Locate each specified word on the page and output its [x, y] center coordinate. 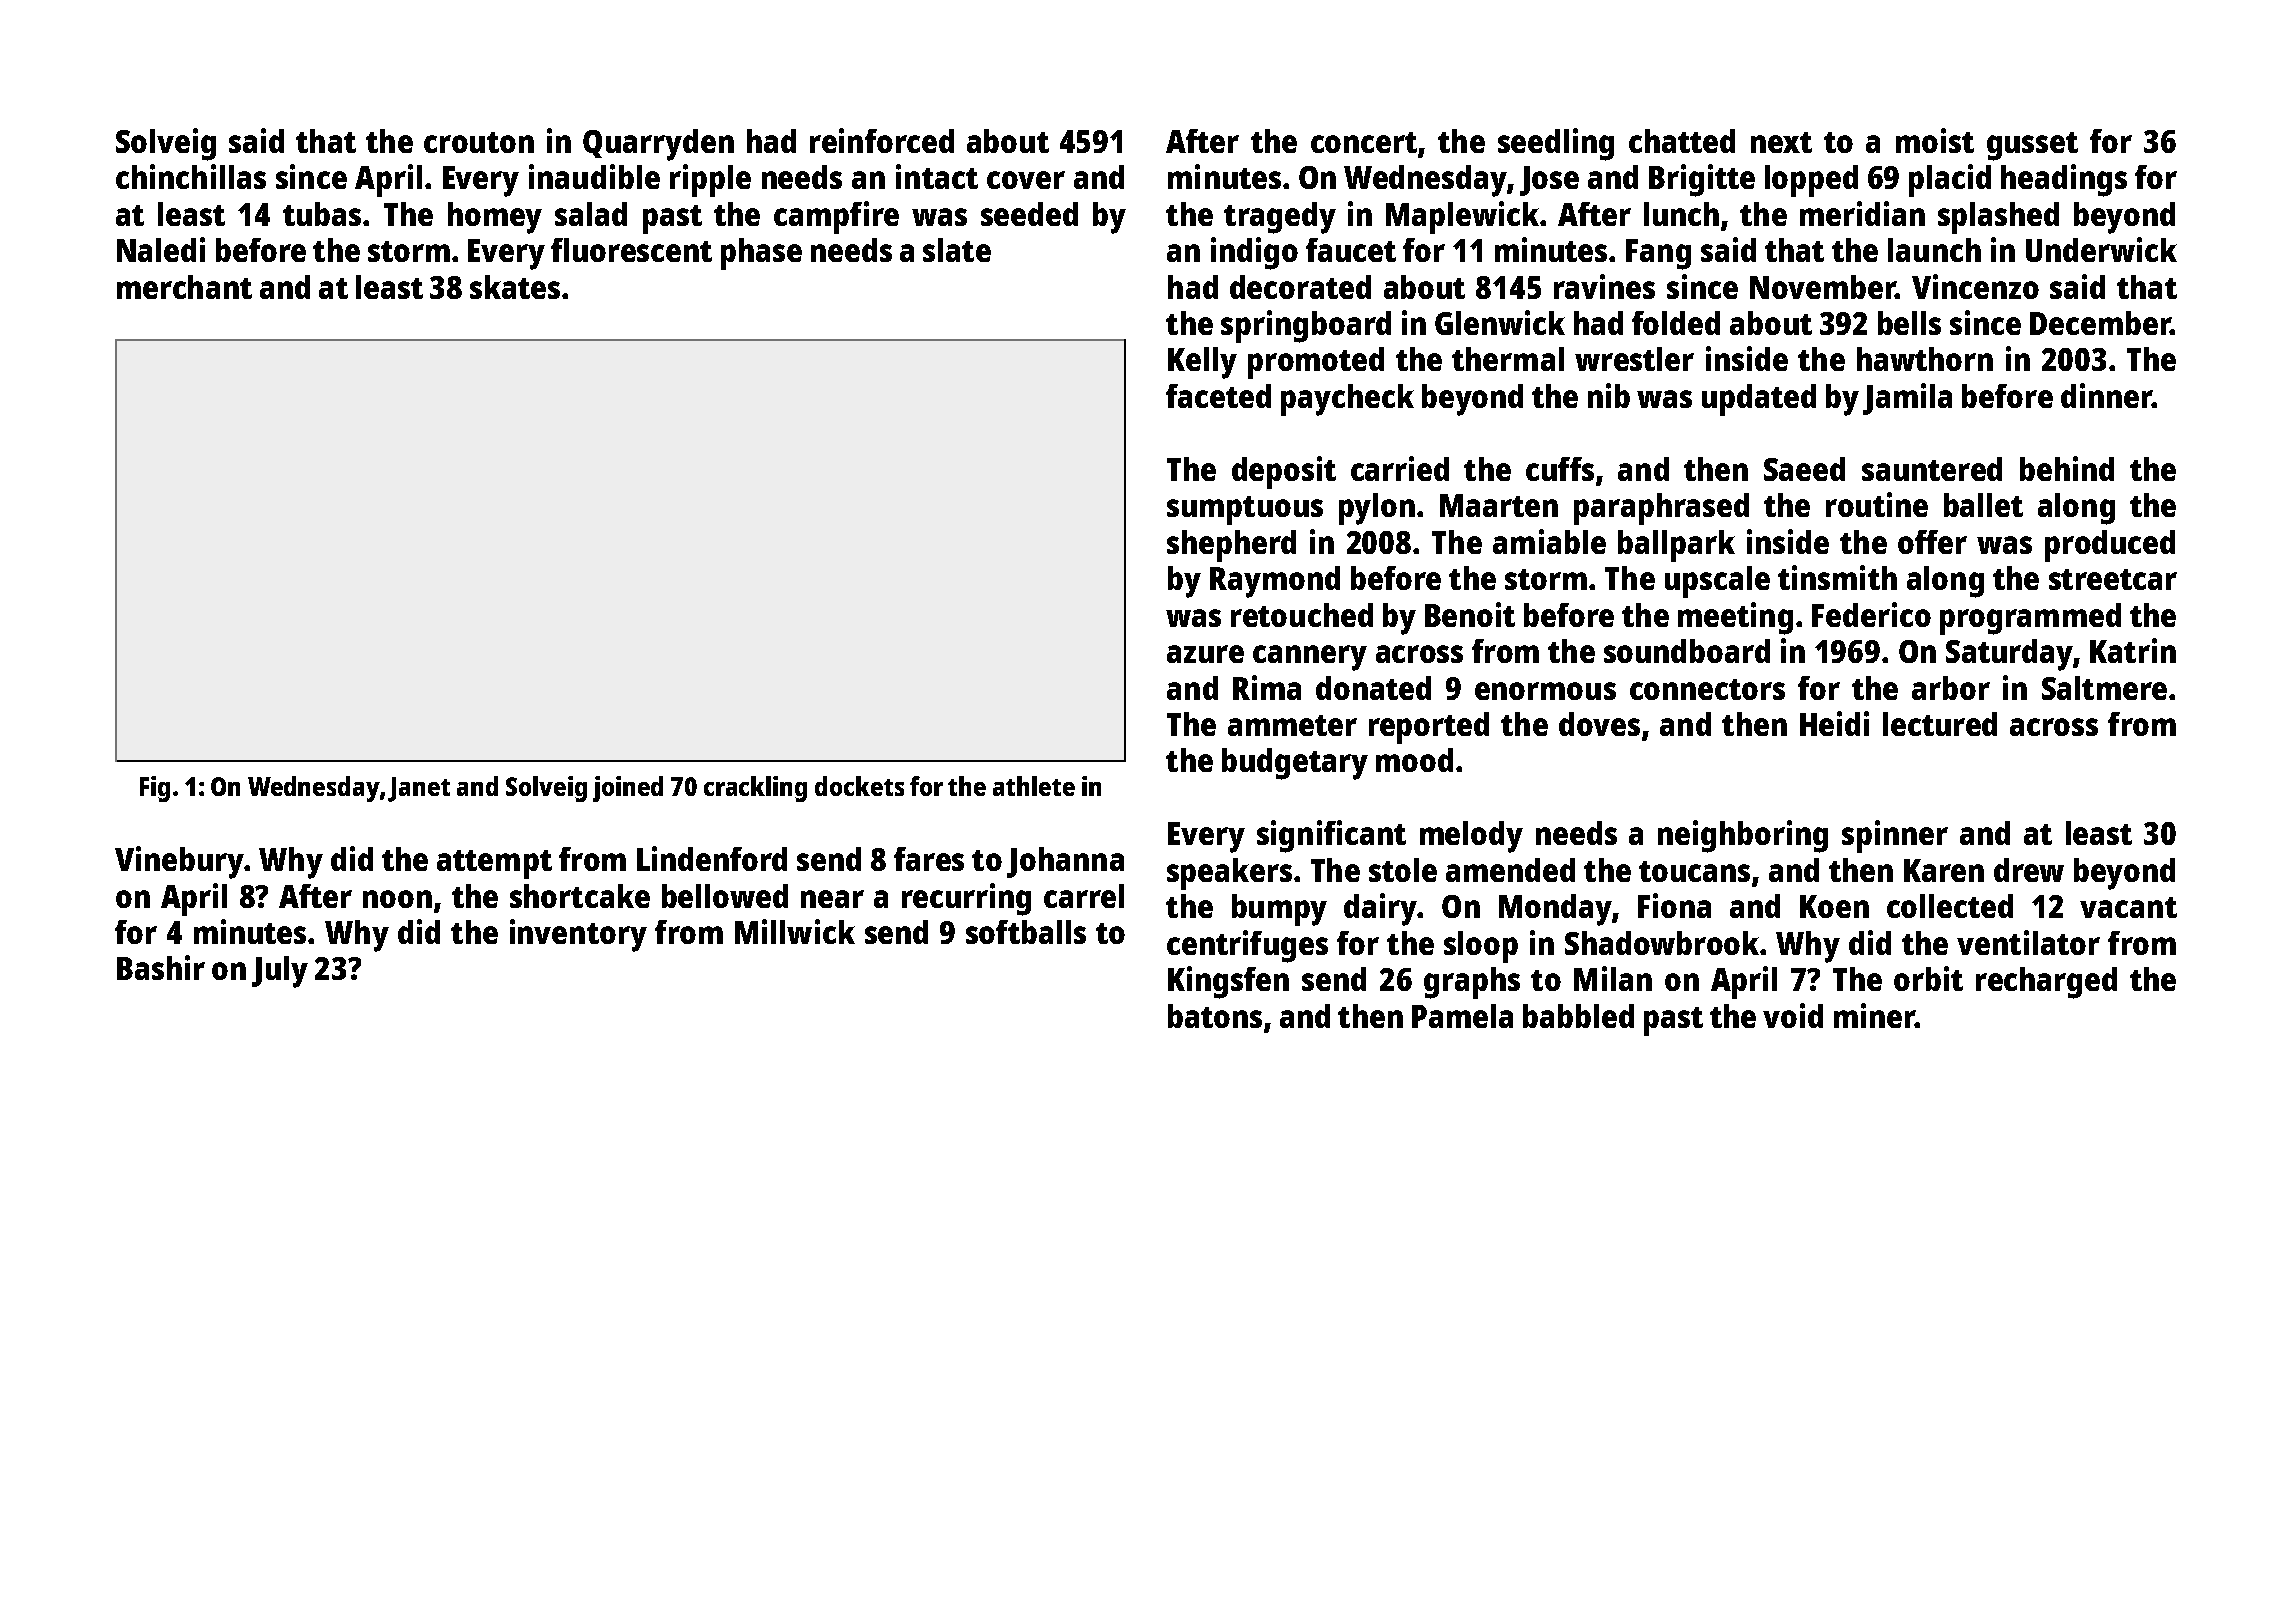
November [1822, 287]
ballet [1983, 505]
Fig [155, 789]
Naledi [161, 249]
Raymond [1275, 582]
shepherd [1231, 546]
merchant [184, 287]
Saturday [2009, 655]
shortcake [580, 896]
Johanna [1065, 862]
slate [957, 250]
